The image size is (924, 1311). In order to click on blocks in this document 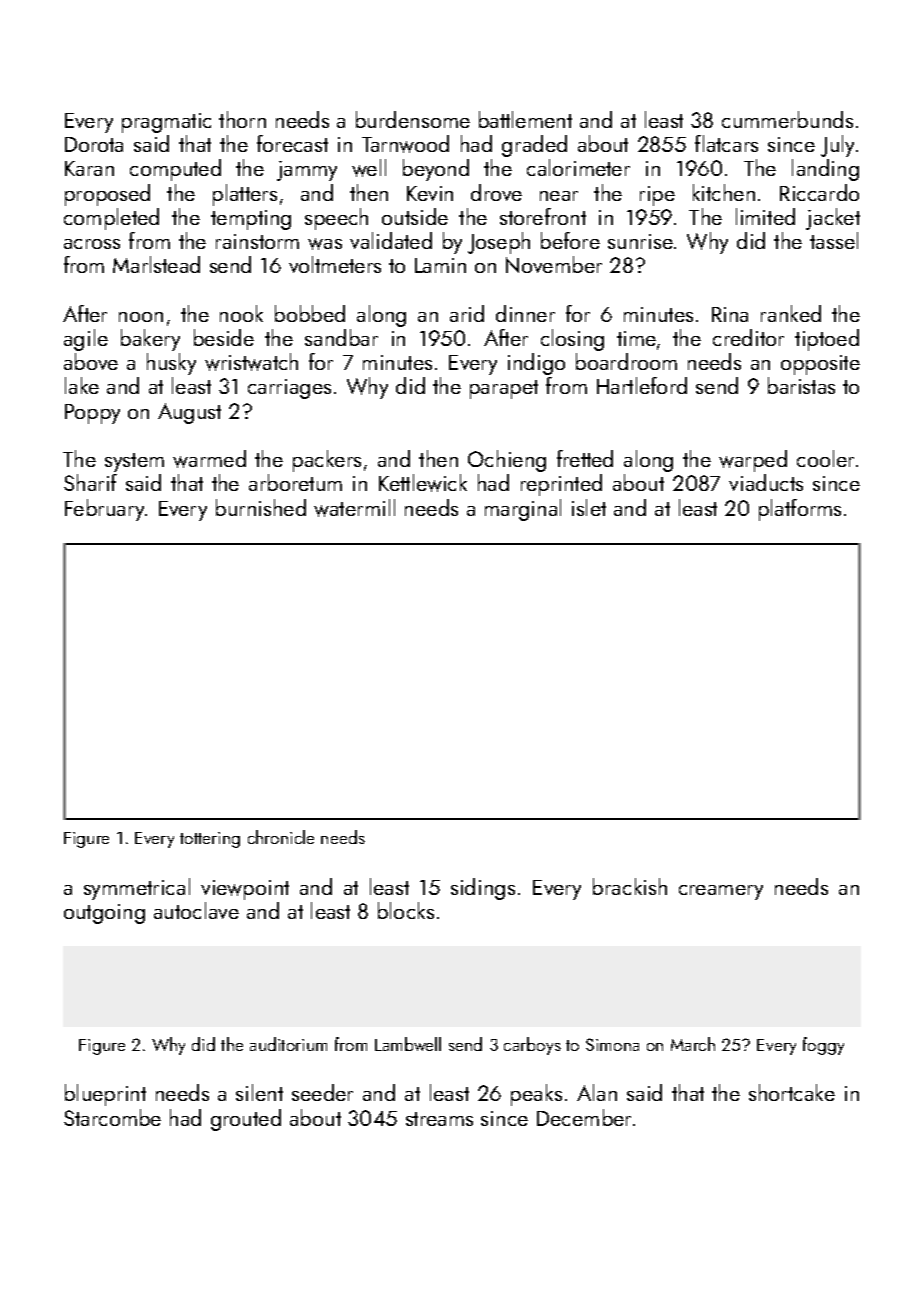, I will do `click(406, 910)`.
